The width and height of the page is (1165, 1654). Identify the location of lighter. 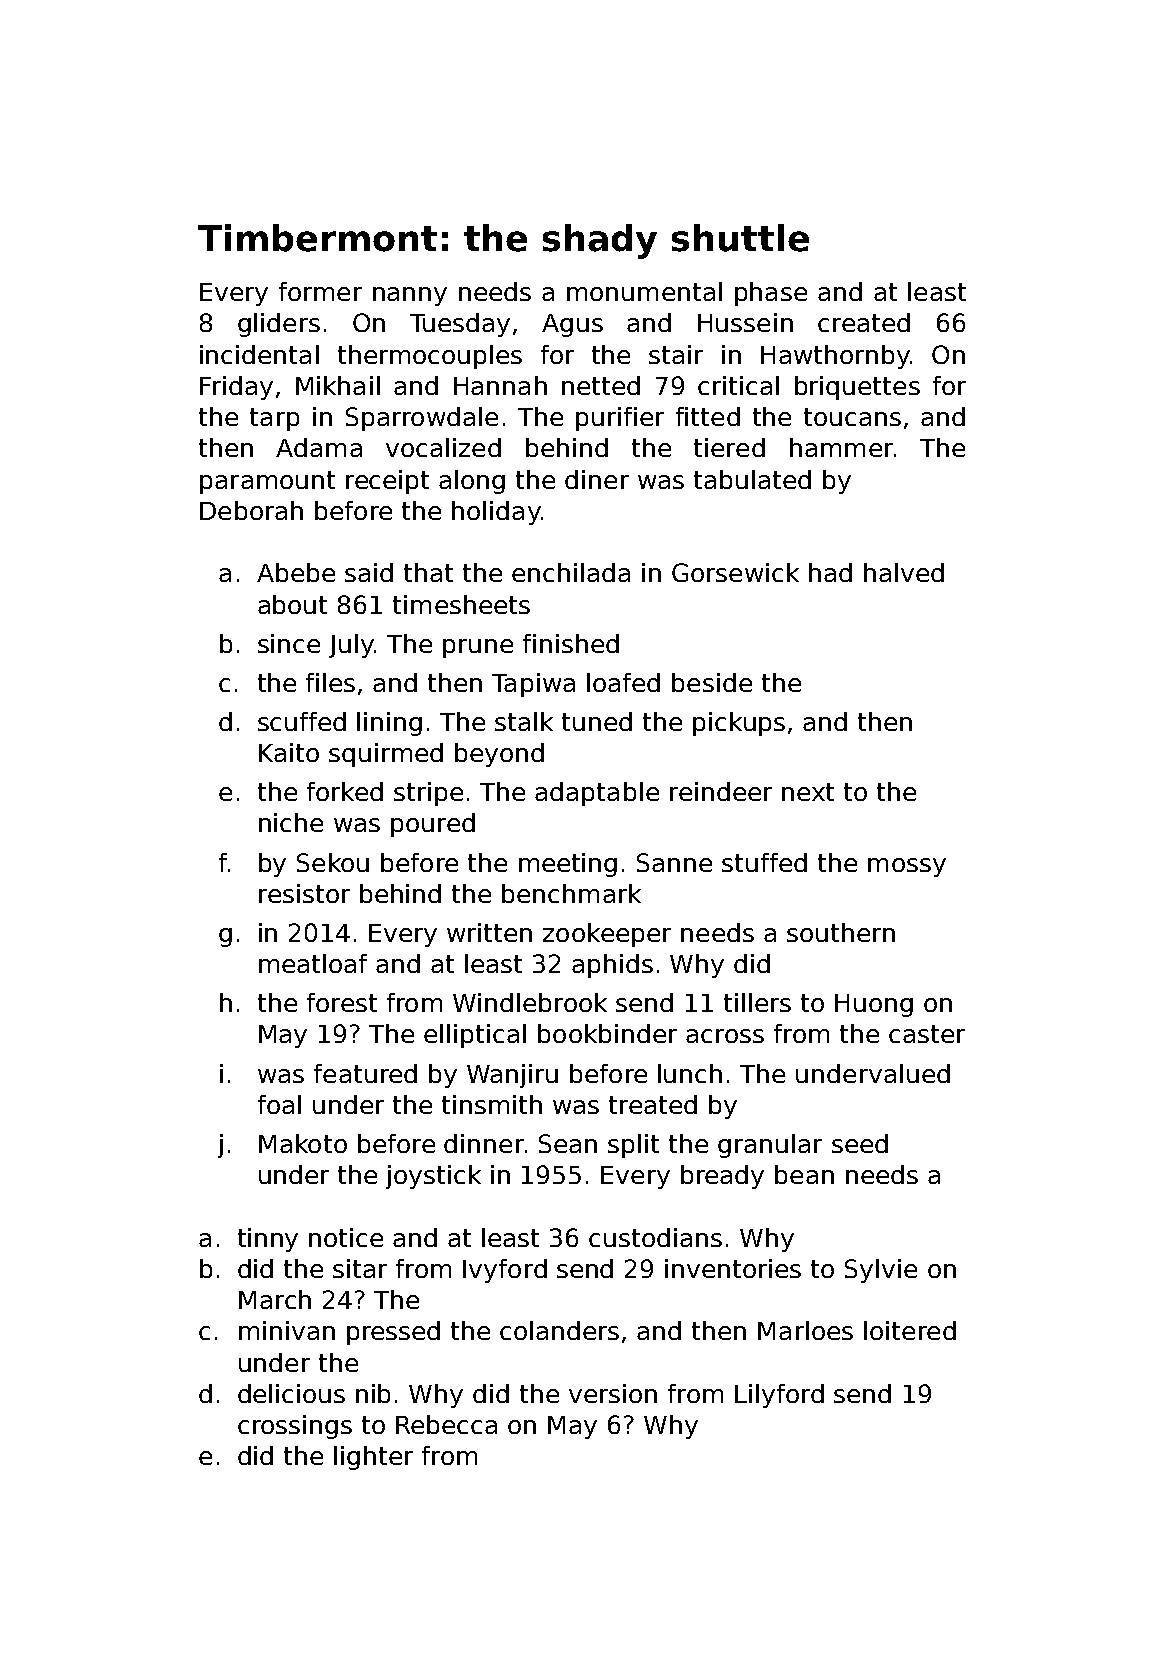
(373, 1458).
